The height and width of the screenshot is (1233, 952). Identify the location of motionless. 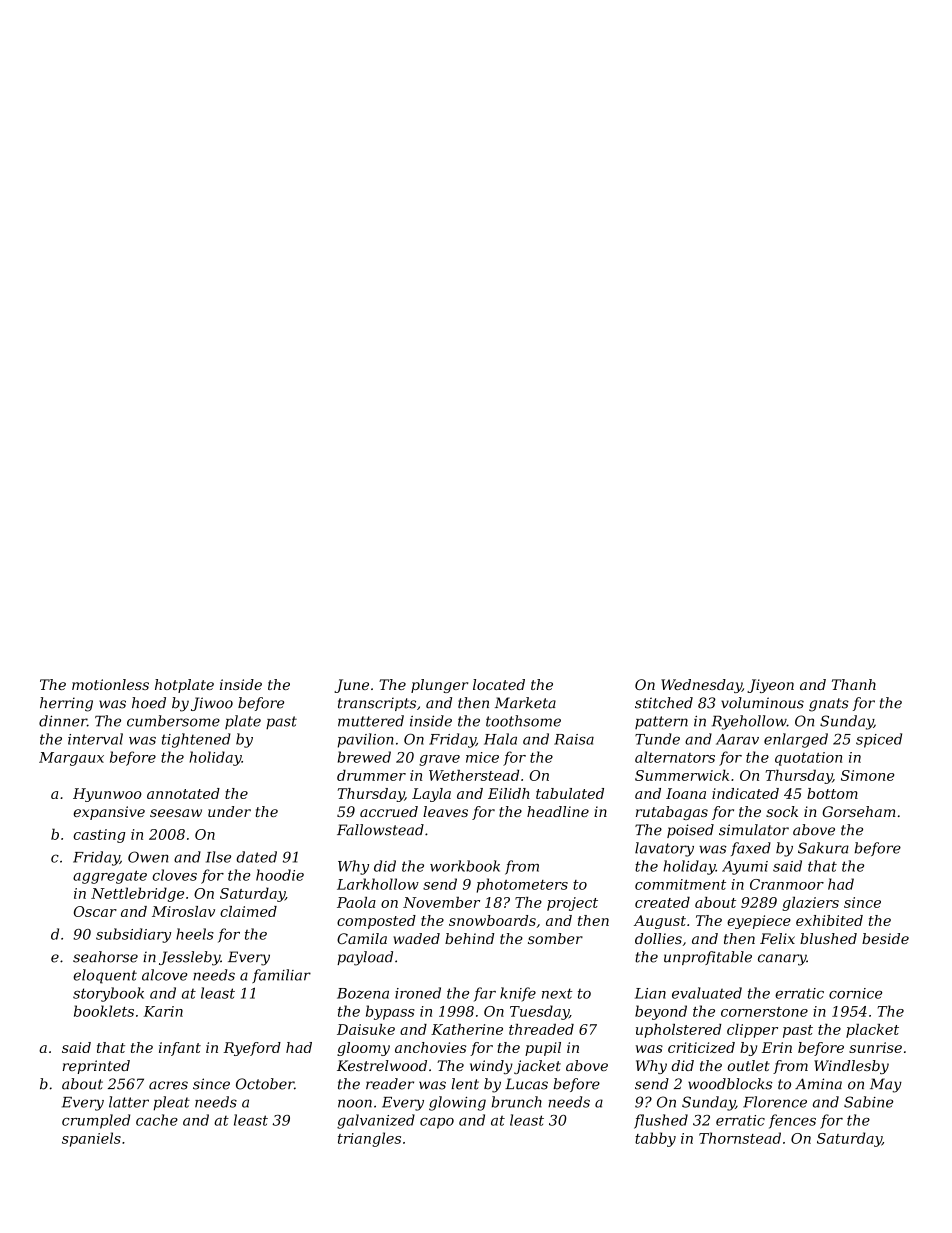
(110, 684).
